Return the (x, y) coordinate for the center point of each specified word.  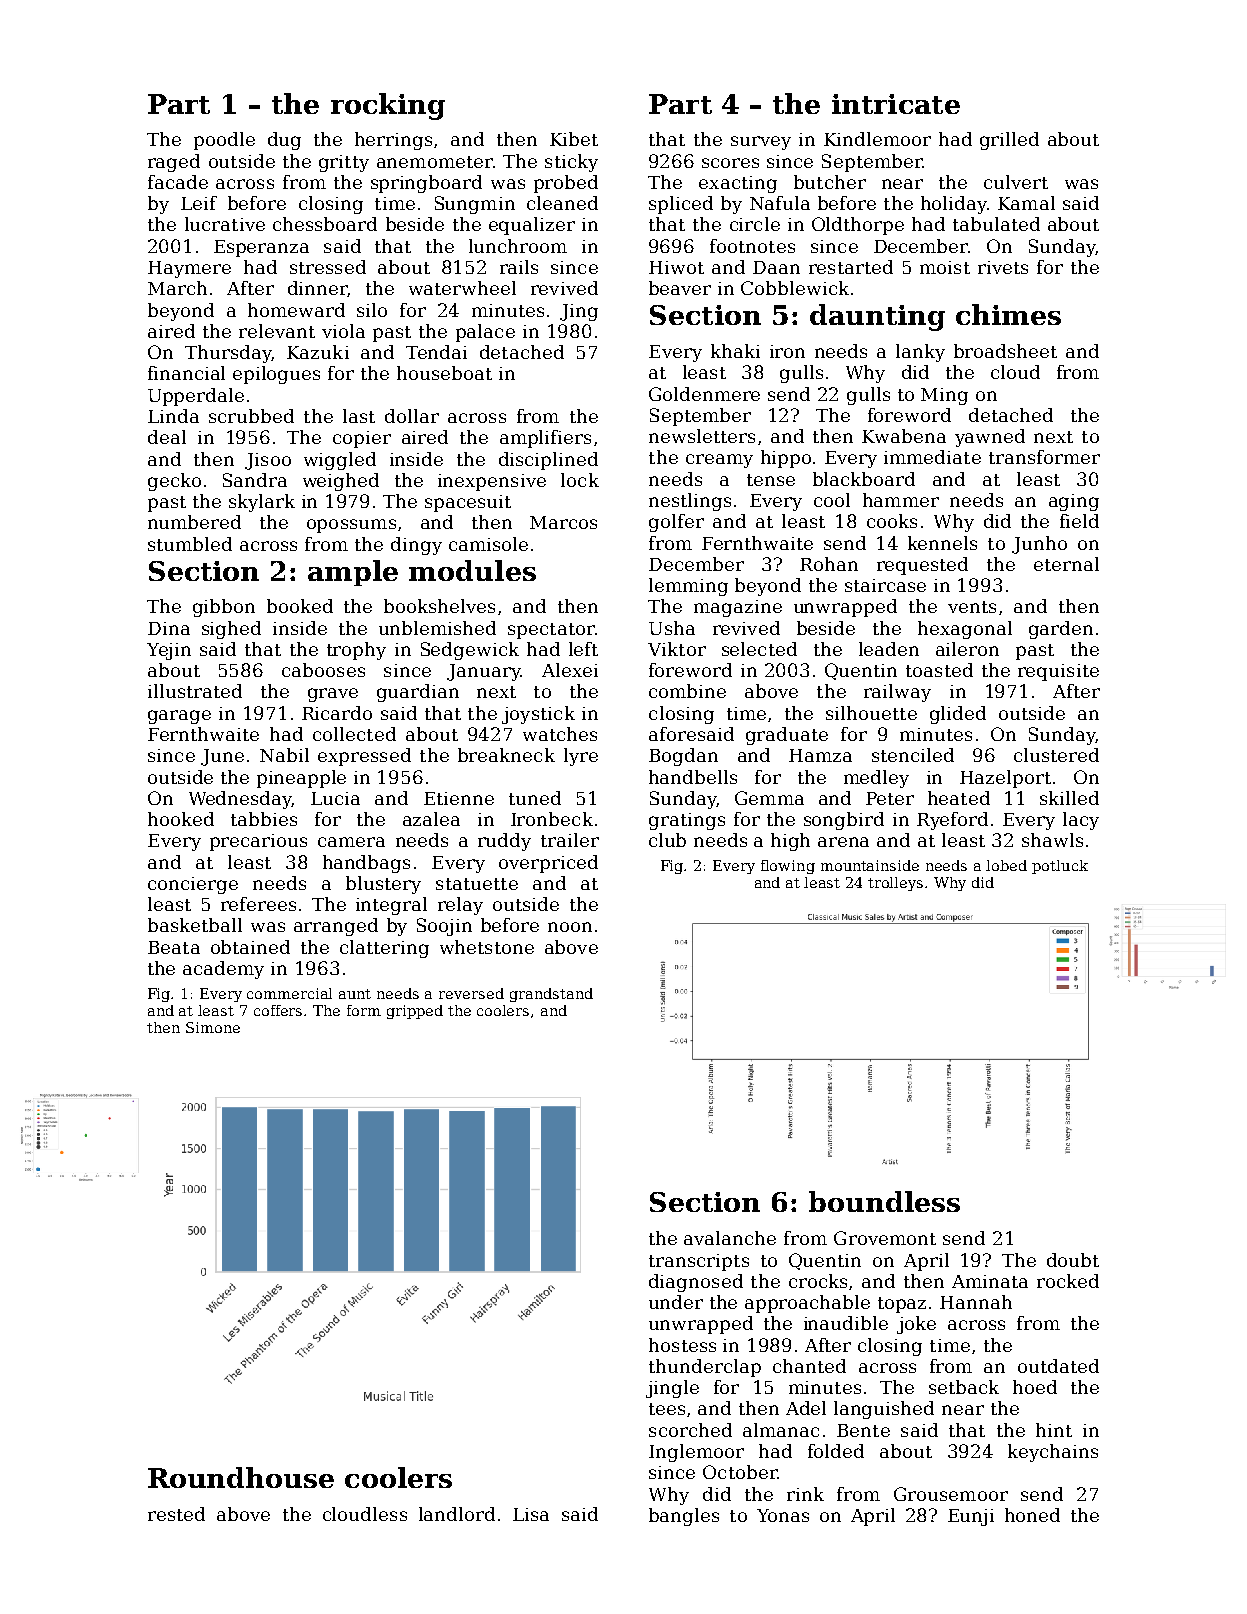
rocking (388, 106)
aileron (967, 649)
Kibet (574, 139)
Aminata (990, 1281)
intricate (896, 104)
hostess (682, 1345)
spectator (551, 631)
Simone (213, 1027)
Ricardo (337, 713)
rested (176, 1514)
